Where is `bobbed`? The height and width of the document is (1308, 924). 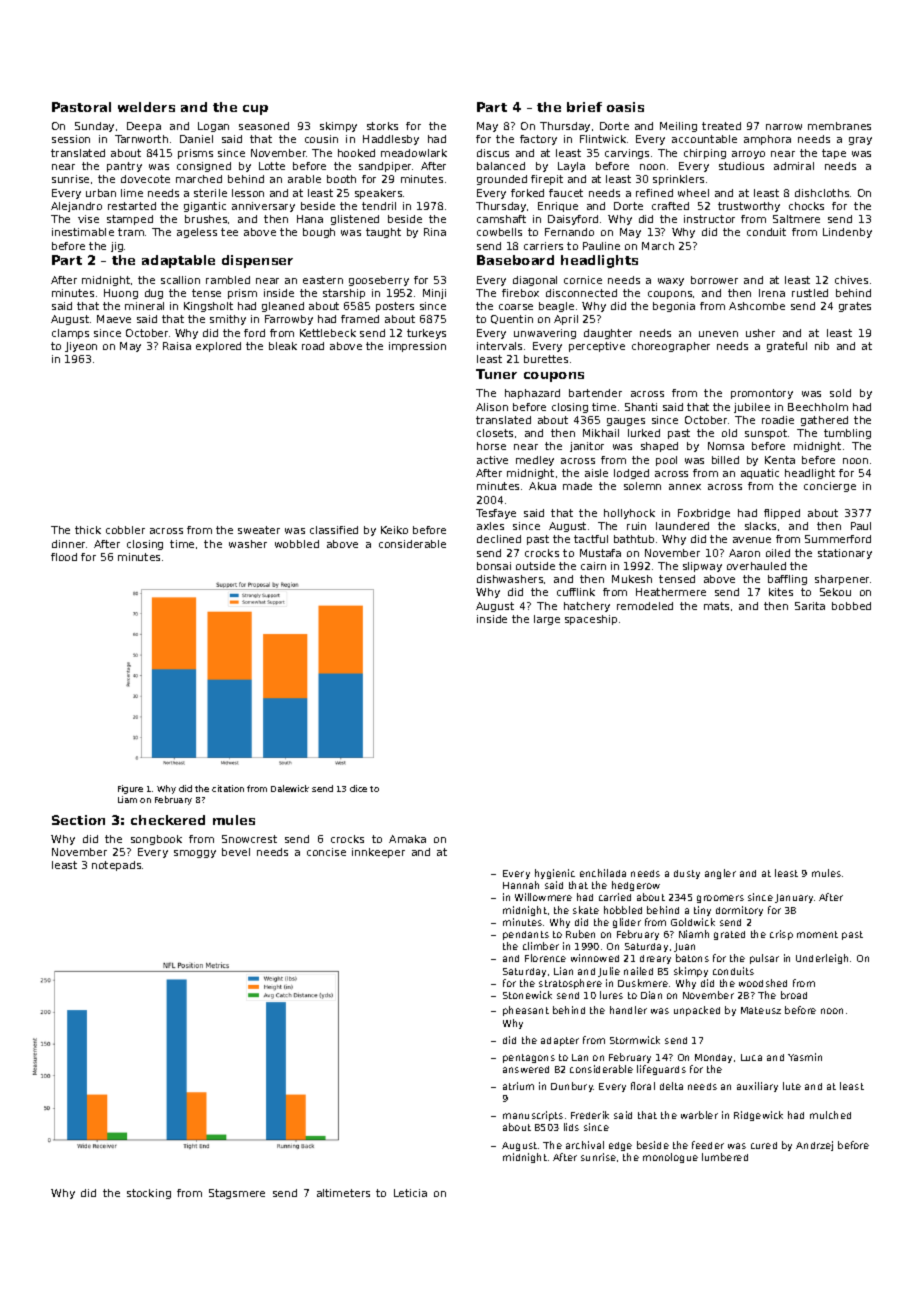 bobbed is located at coordinates (851, 606).
